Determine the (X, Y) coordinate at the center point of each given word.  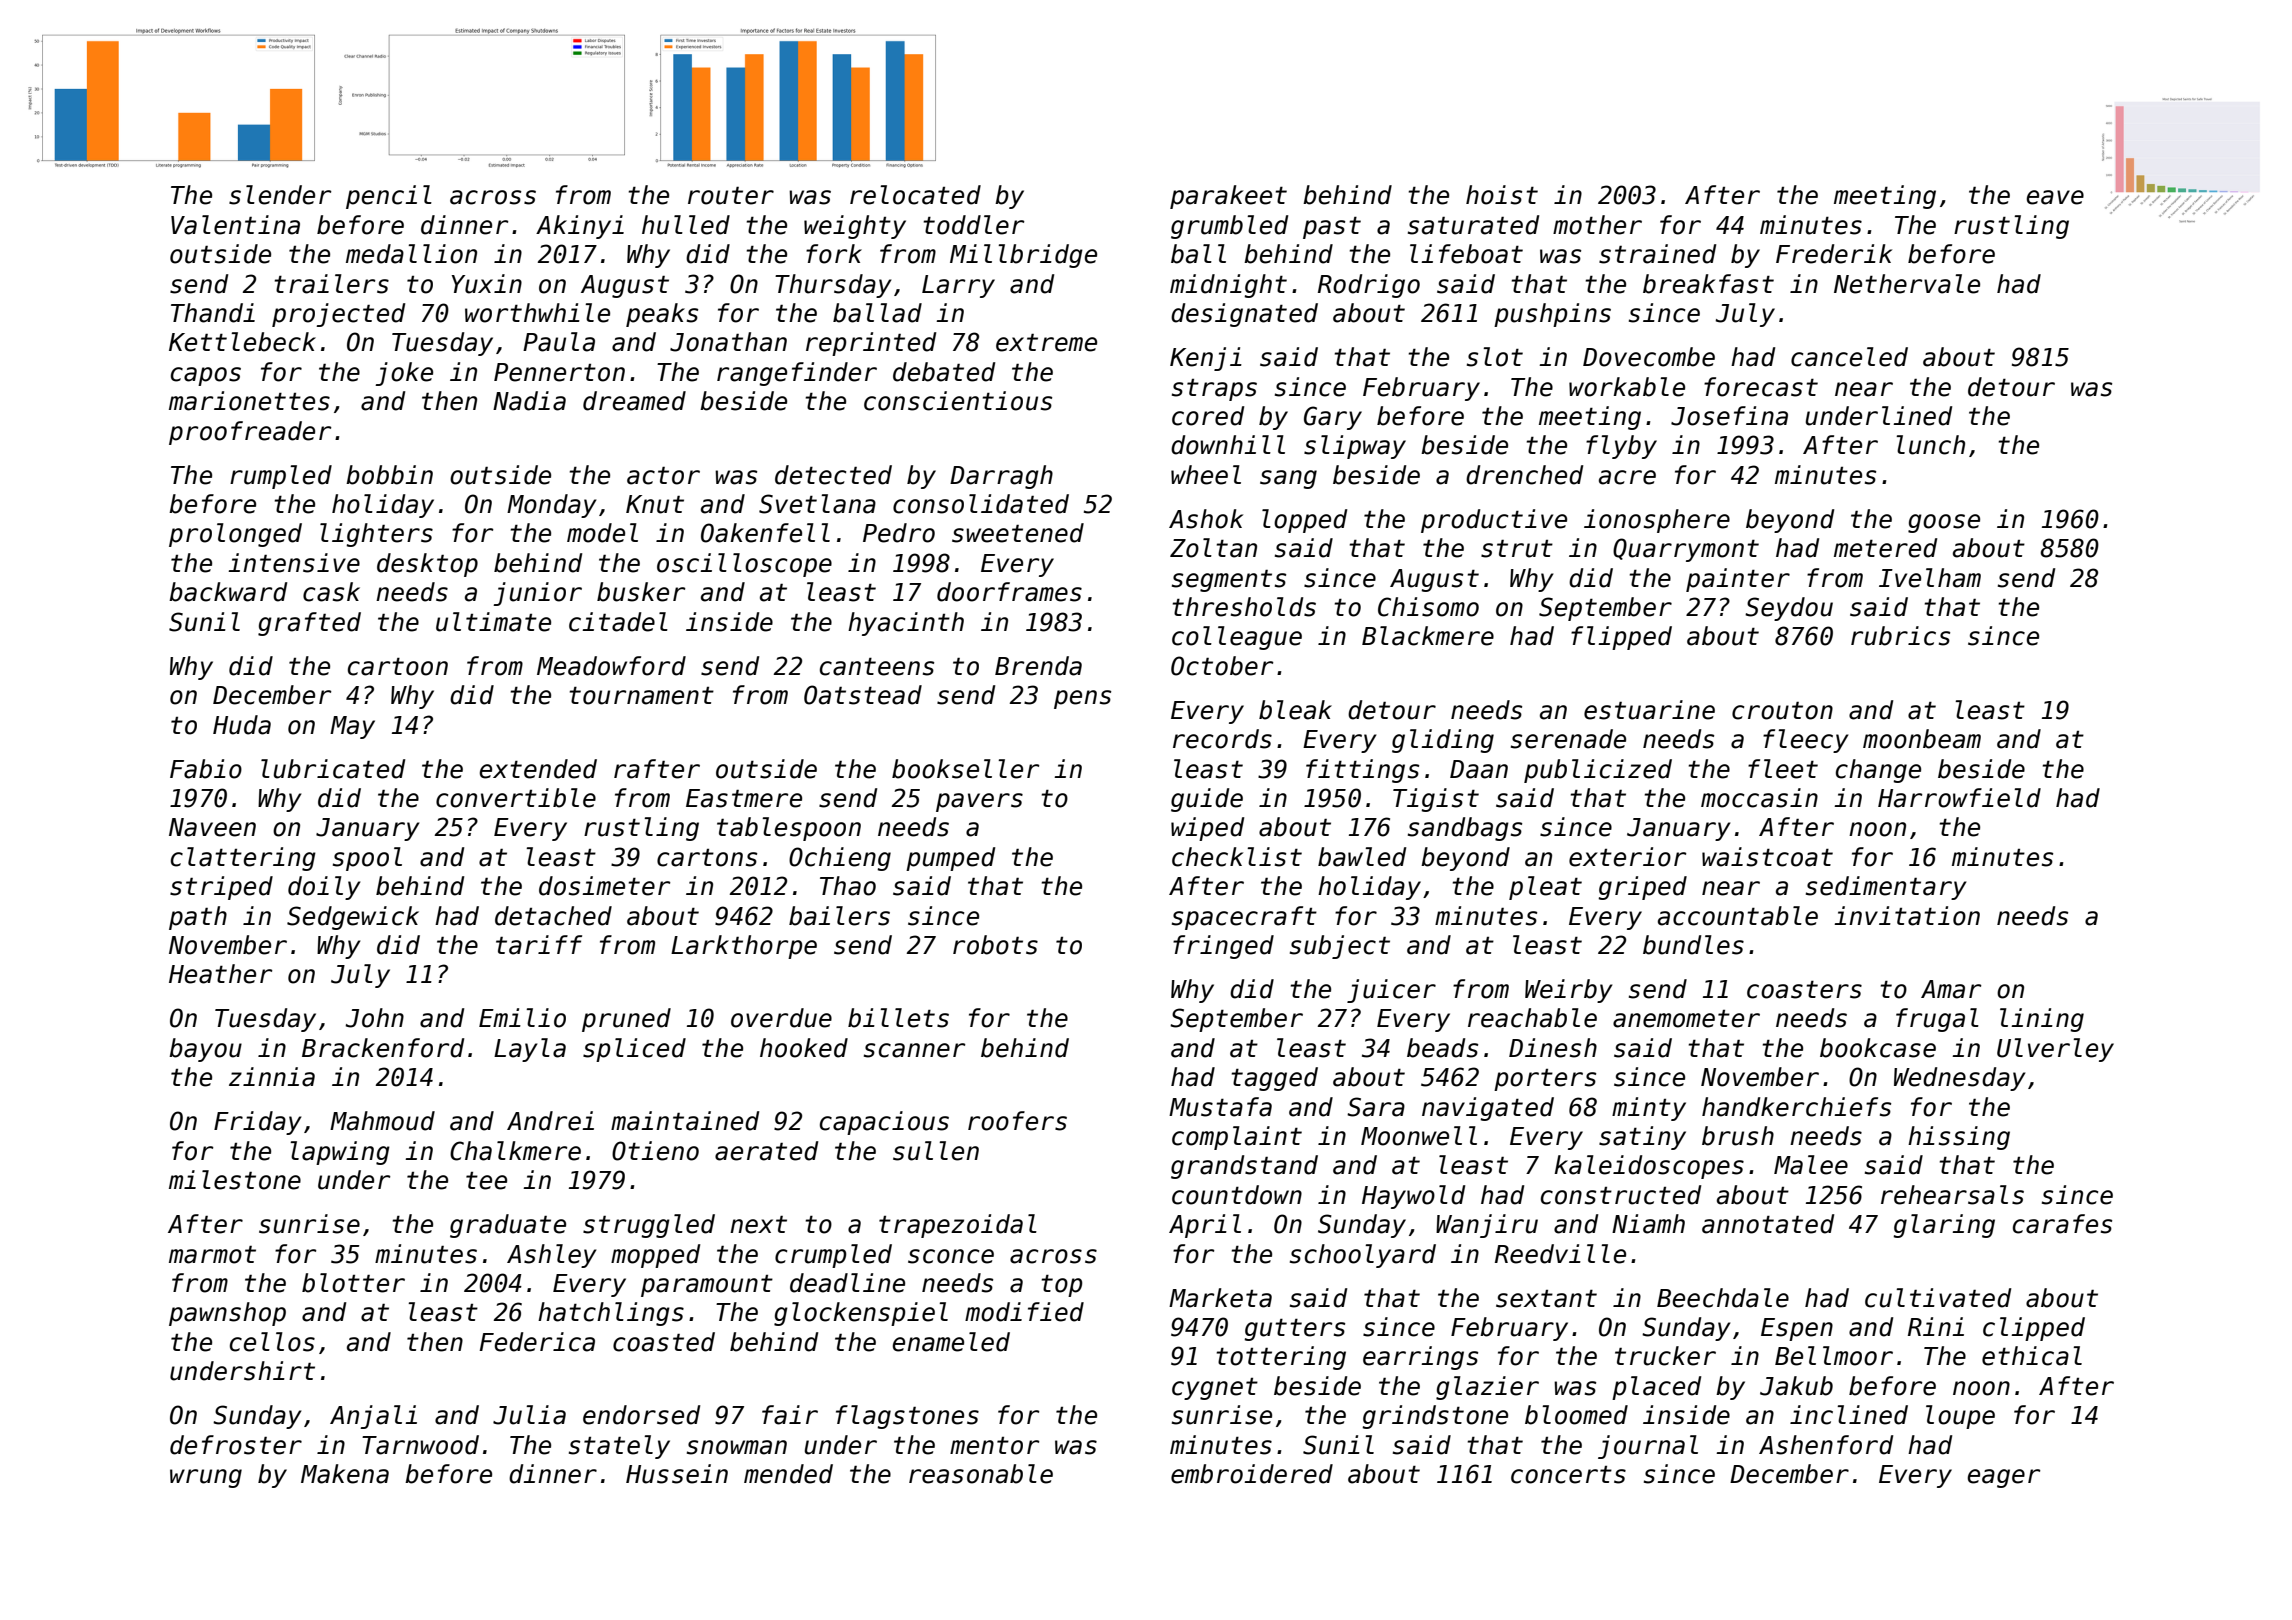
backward (228, 592)
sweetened (1018, 533)
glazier (1487, 1388)
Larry (958, 286)
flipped (1621, 638)
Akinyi (580, 227)
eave (2055, 197)
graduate (508, 1226)
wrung (206, 1478)
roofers (1017, 1121)
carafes (2062, 1224)
